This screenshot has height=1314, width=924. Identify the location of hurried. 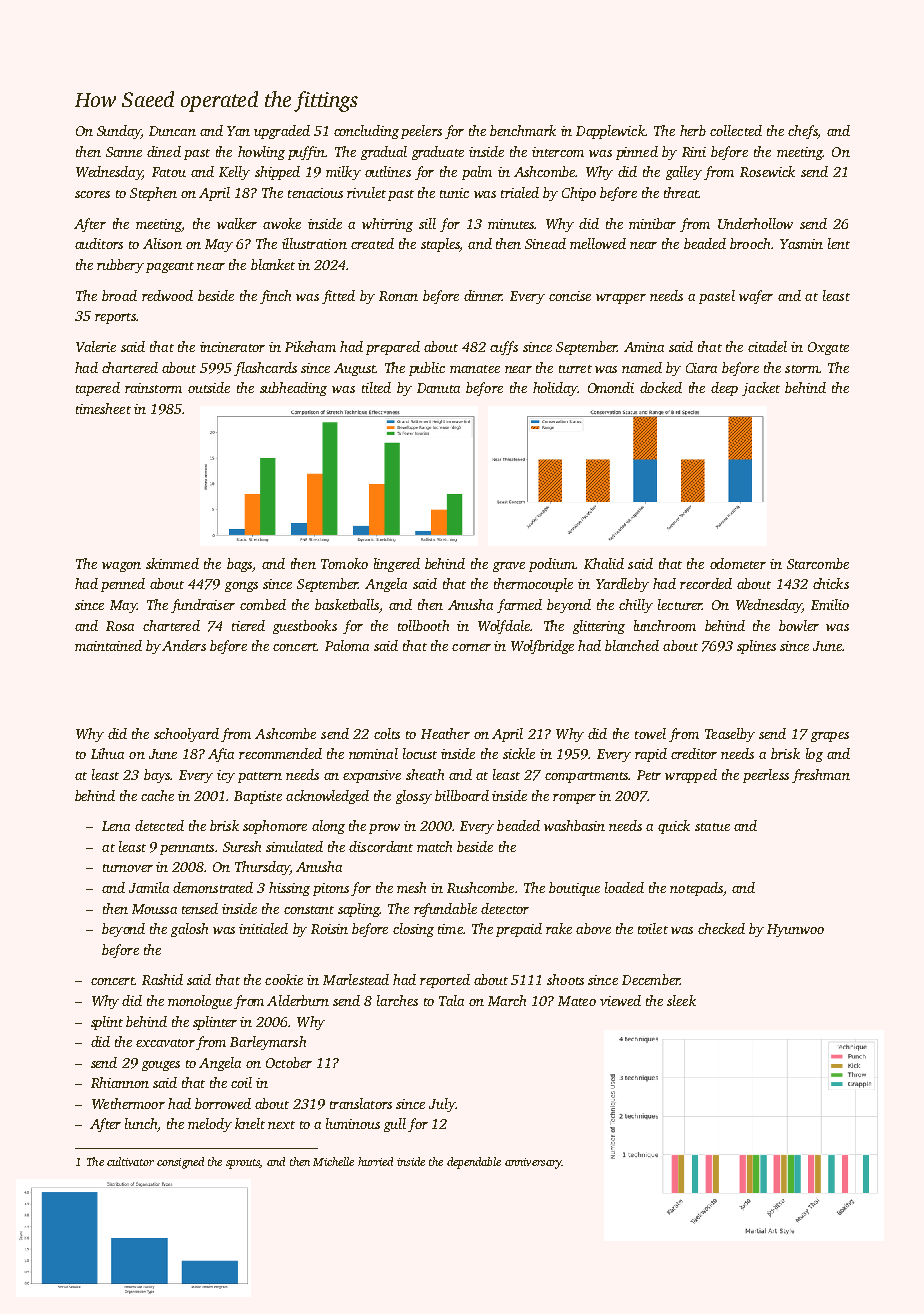
(375, 1161).
